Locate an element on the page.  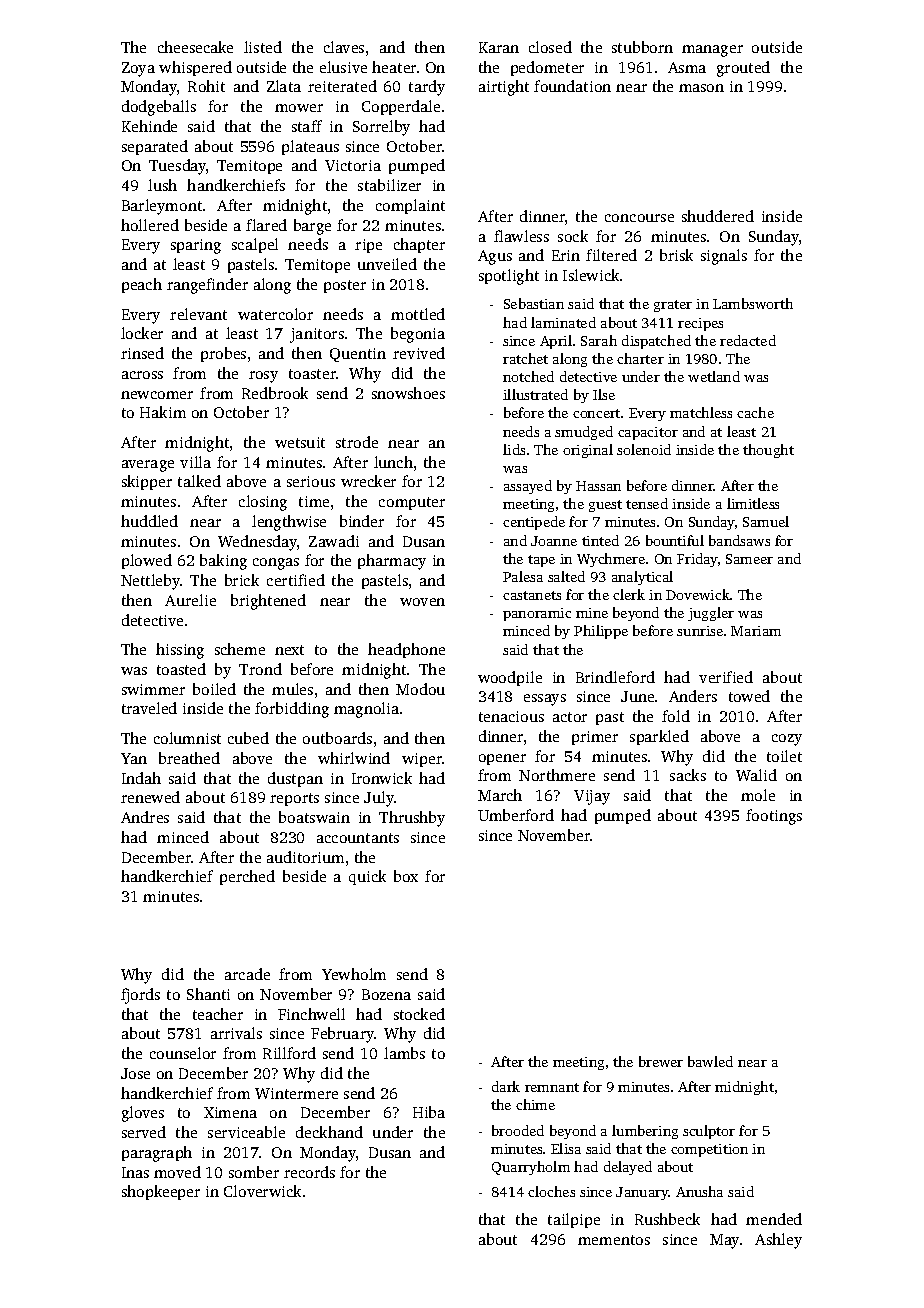
binder is located at coordinates (362, 521).
